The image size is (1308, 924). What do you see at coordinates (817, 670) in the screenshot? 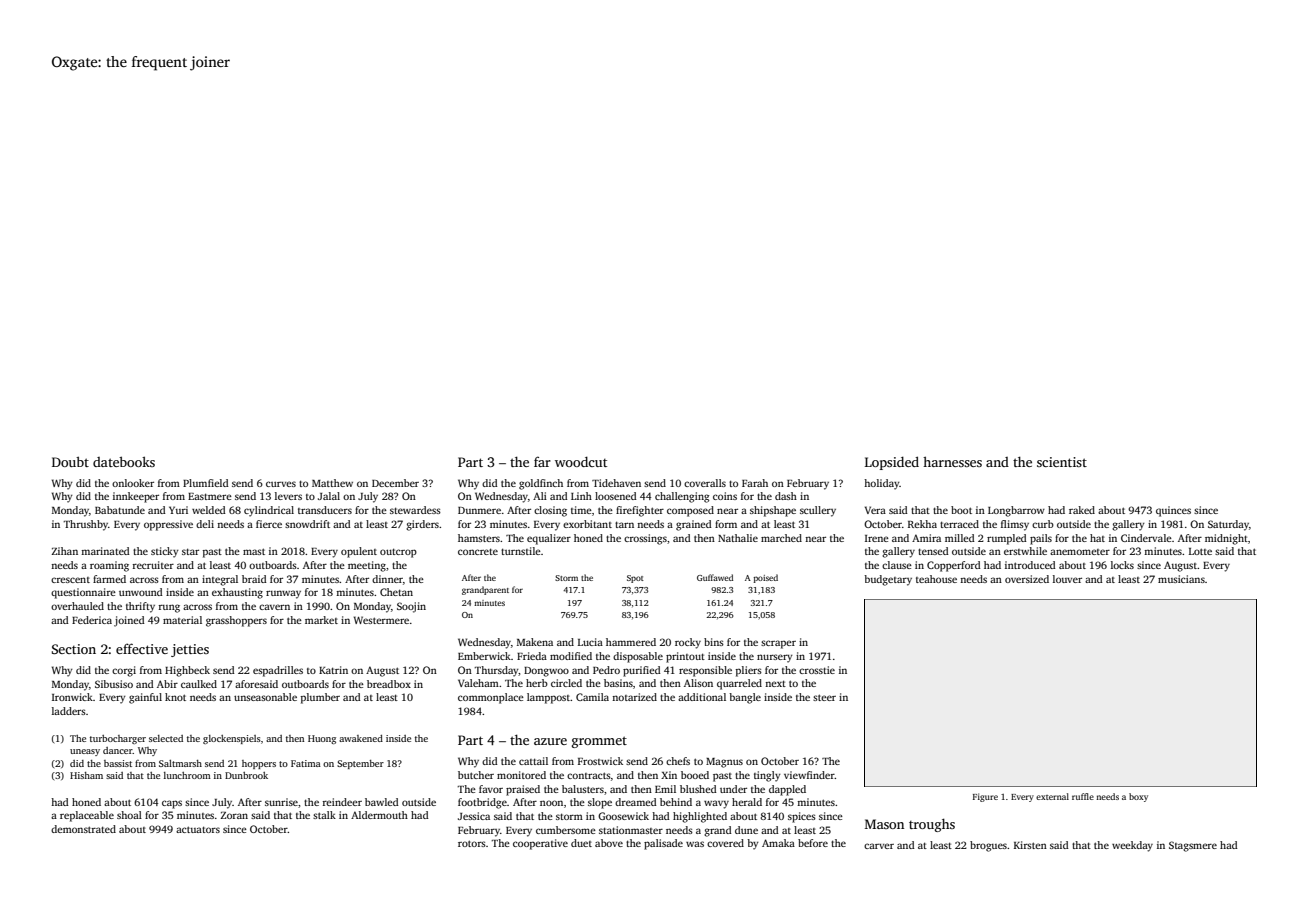
I see `crosstie` at bounding box center [817, 670].
